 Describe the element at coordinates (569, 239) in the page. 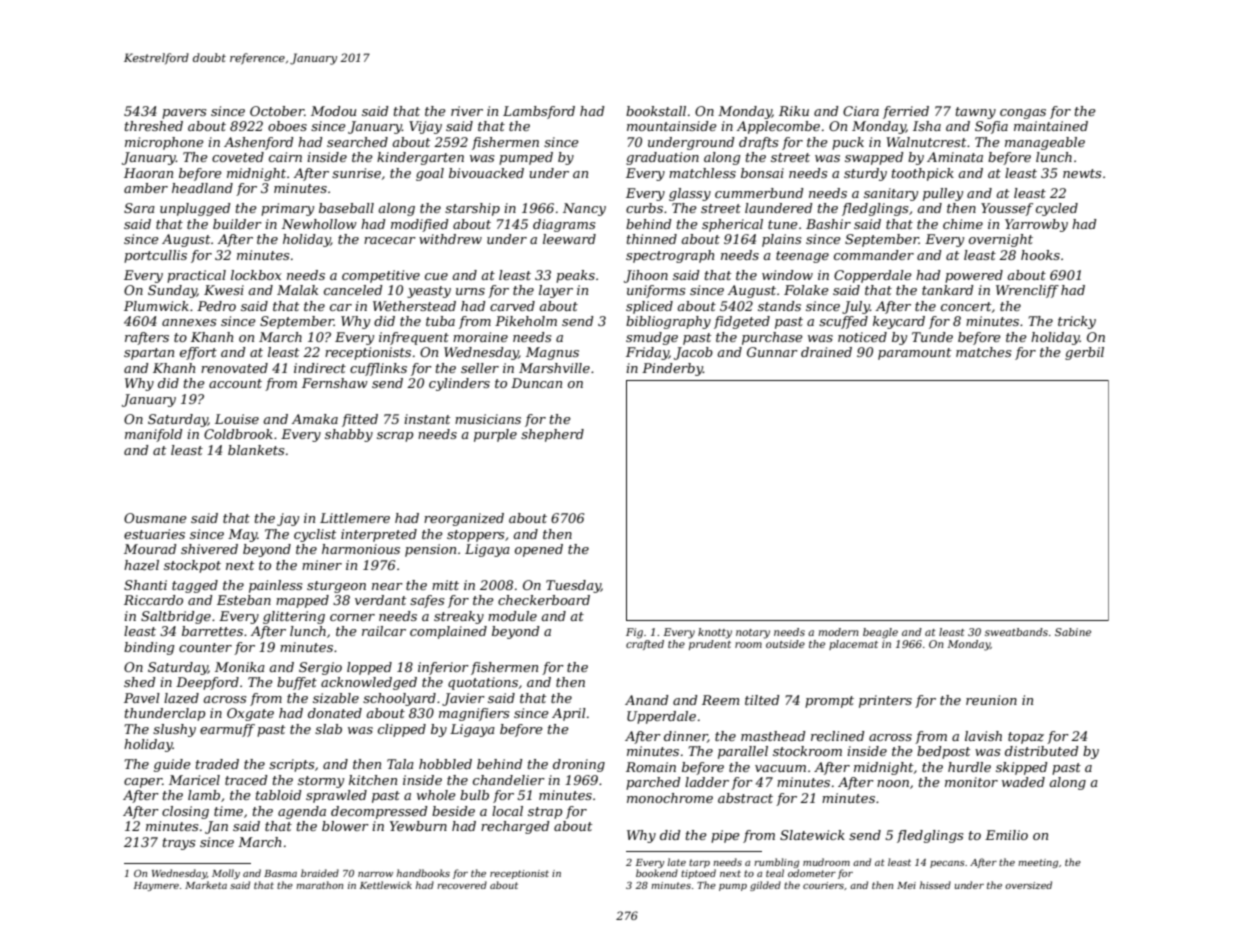

I see `leeward` at that location.
